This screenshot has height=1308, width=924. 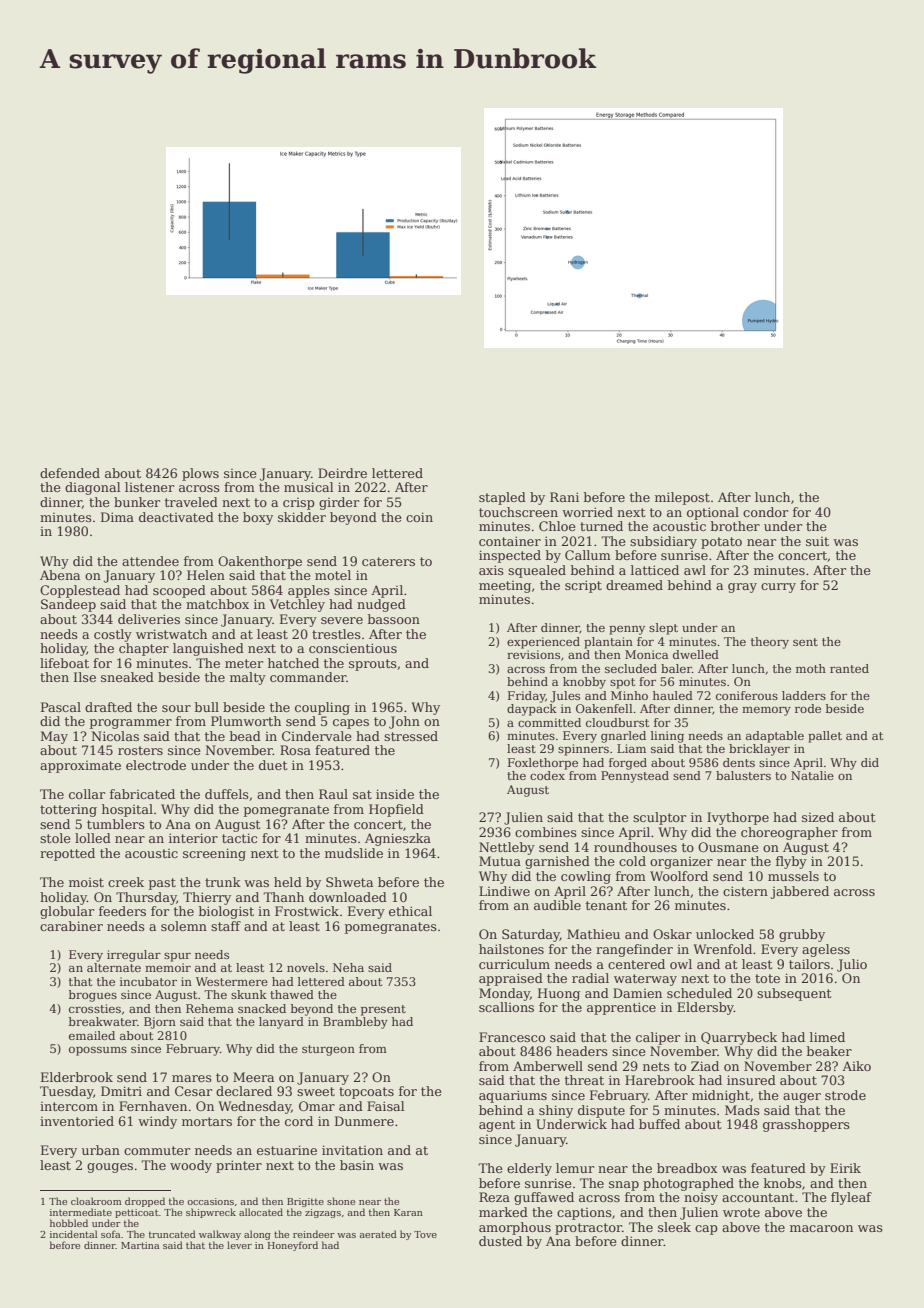 I want to click on dusted, so click(x=500, y=1241).
